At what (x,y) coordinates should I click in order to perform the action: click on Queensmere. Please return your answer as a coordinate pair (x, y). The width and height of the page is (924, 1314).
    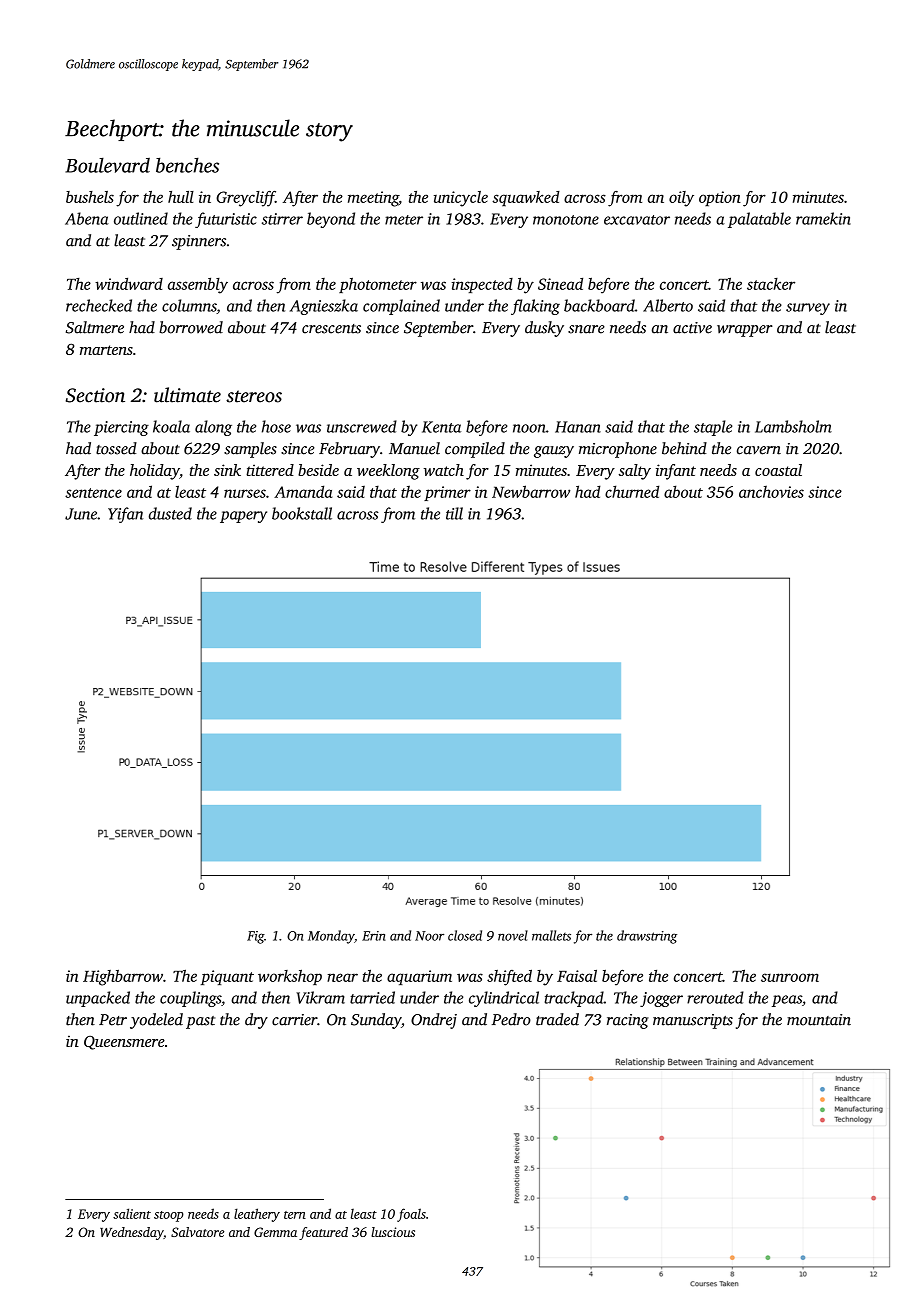
    Looking at the image, I should click on (124, 1043).
